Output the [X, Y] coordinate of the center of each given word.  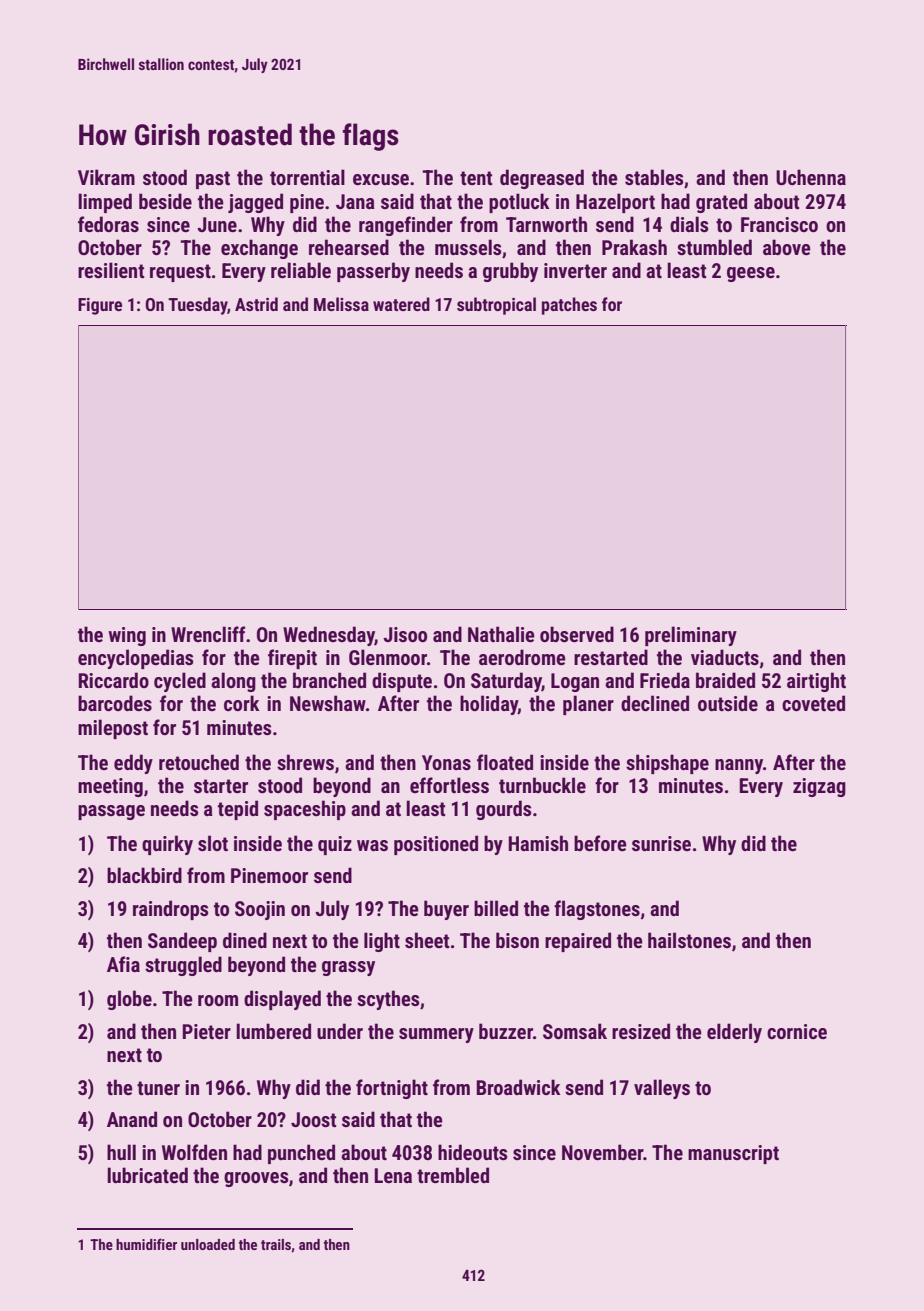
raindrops [170, 910]
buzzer [506, 1031]
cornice [797, 1031]
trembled [453, 1175]
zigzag [819, 787]
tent [476, 178]
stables [654, 177]
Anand [132, 1119]
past [213, 180]
